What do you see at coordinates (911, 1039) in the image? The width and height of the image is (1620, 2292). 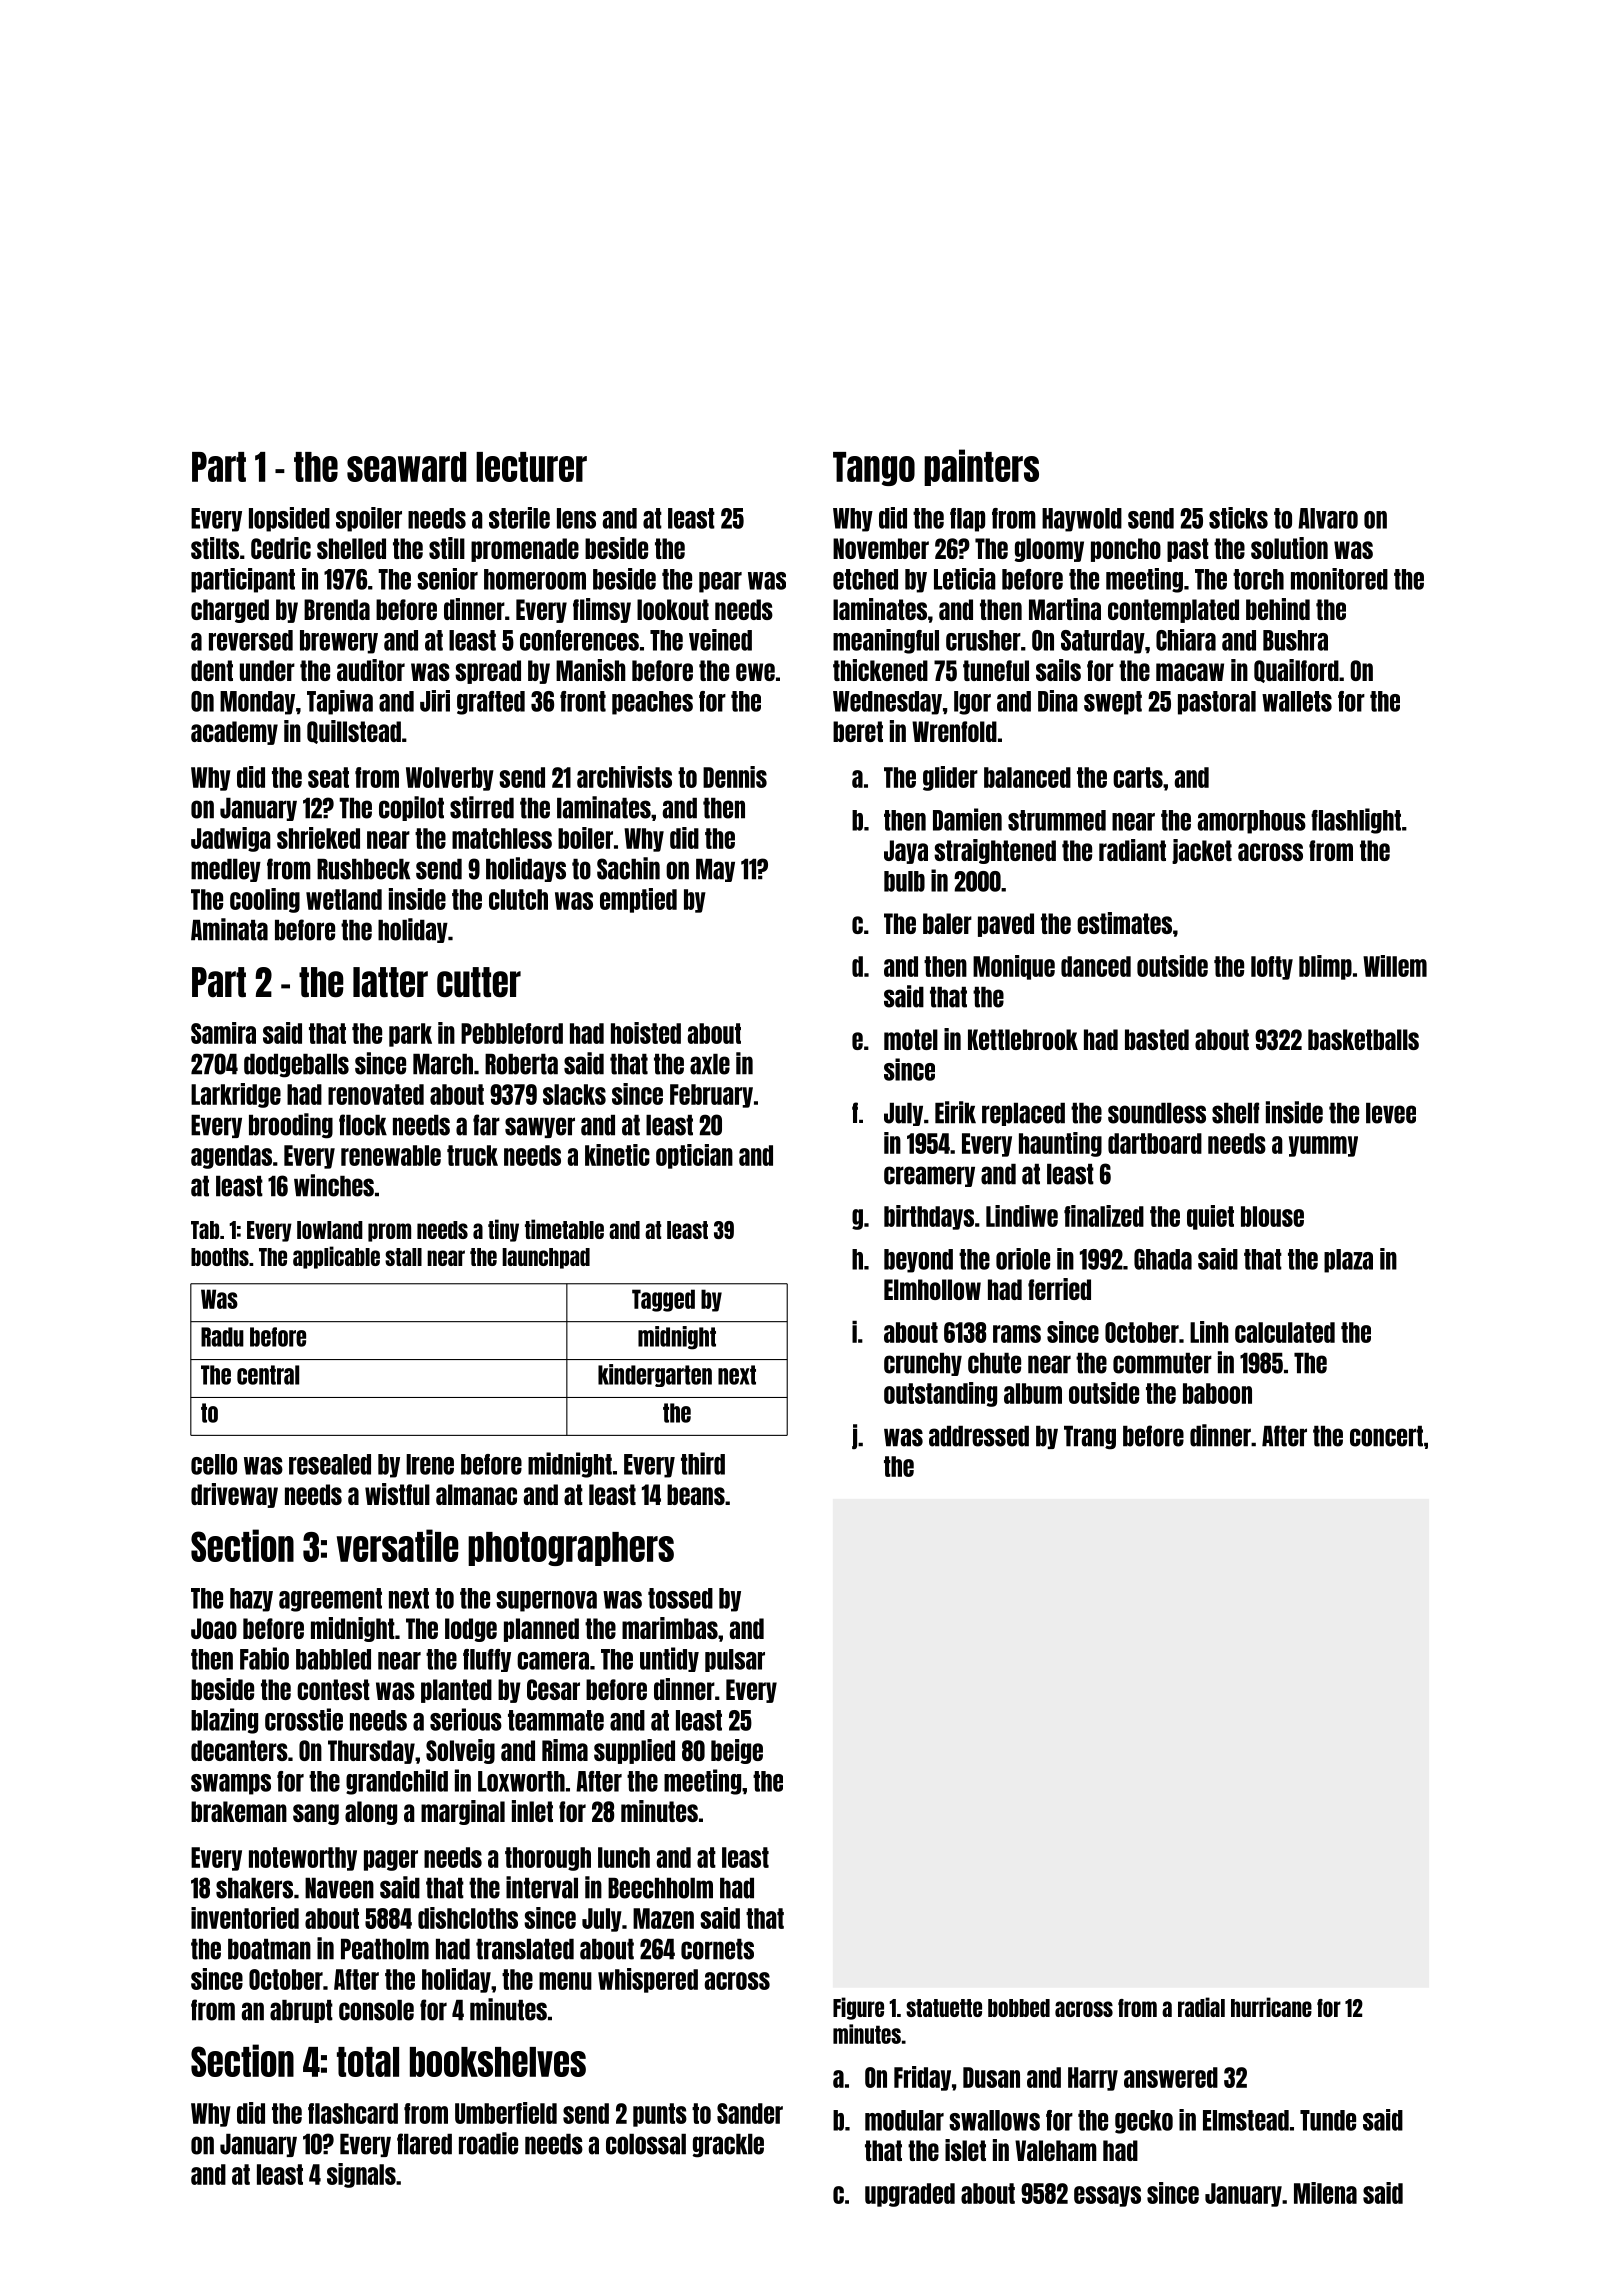 I see `motel` at bounding box center [911, 1039].
